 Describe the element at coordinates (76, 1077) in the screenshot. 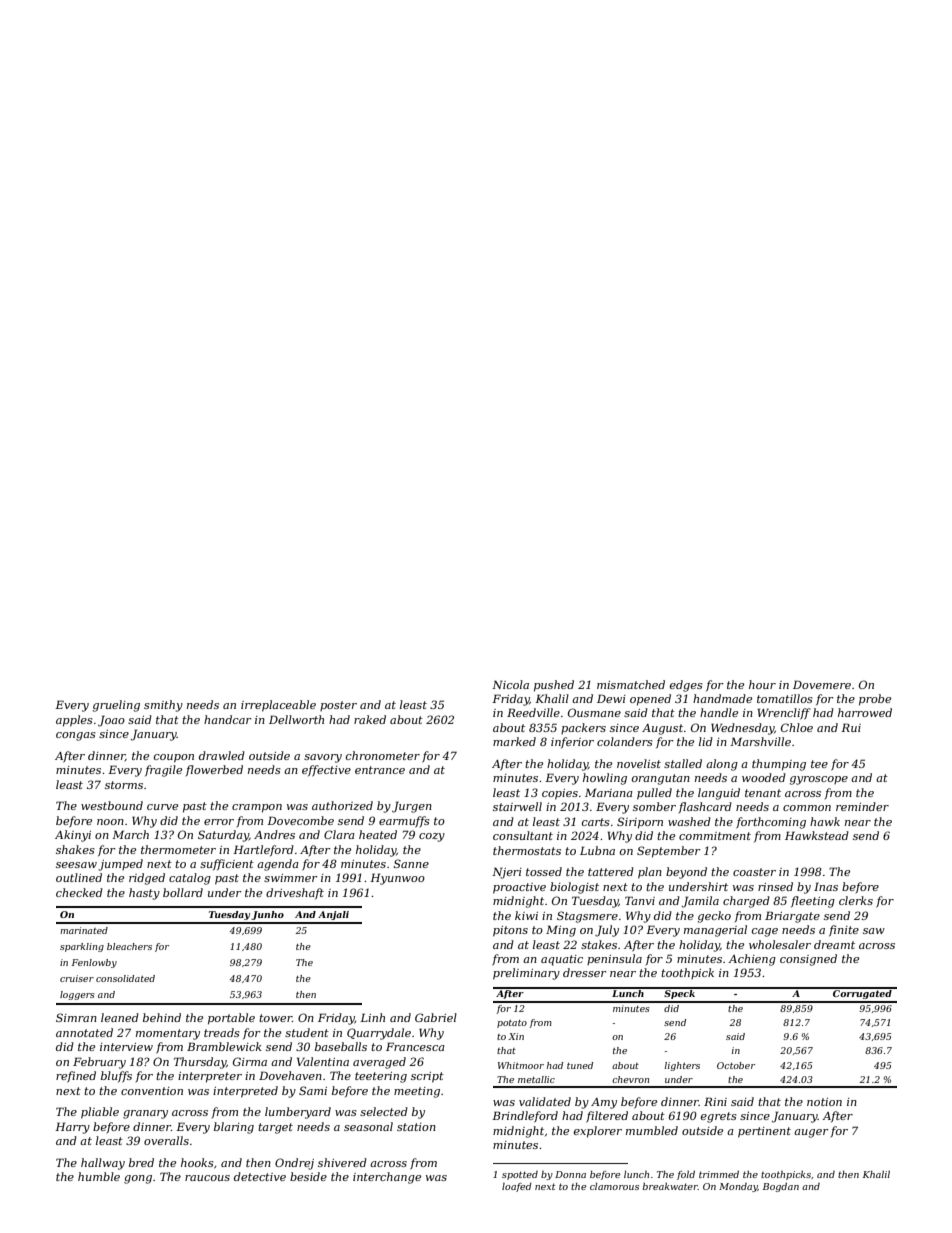

I see `refined` at that location.
